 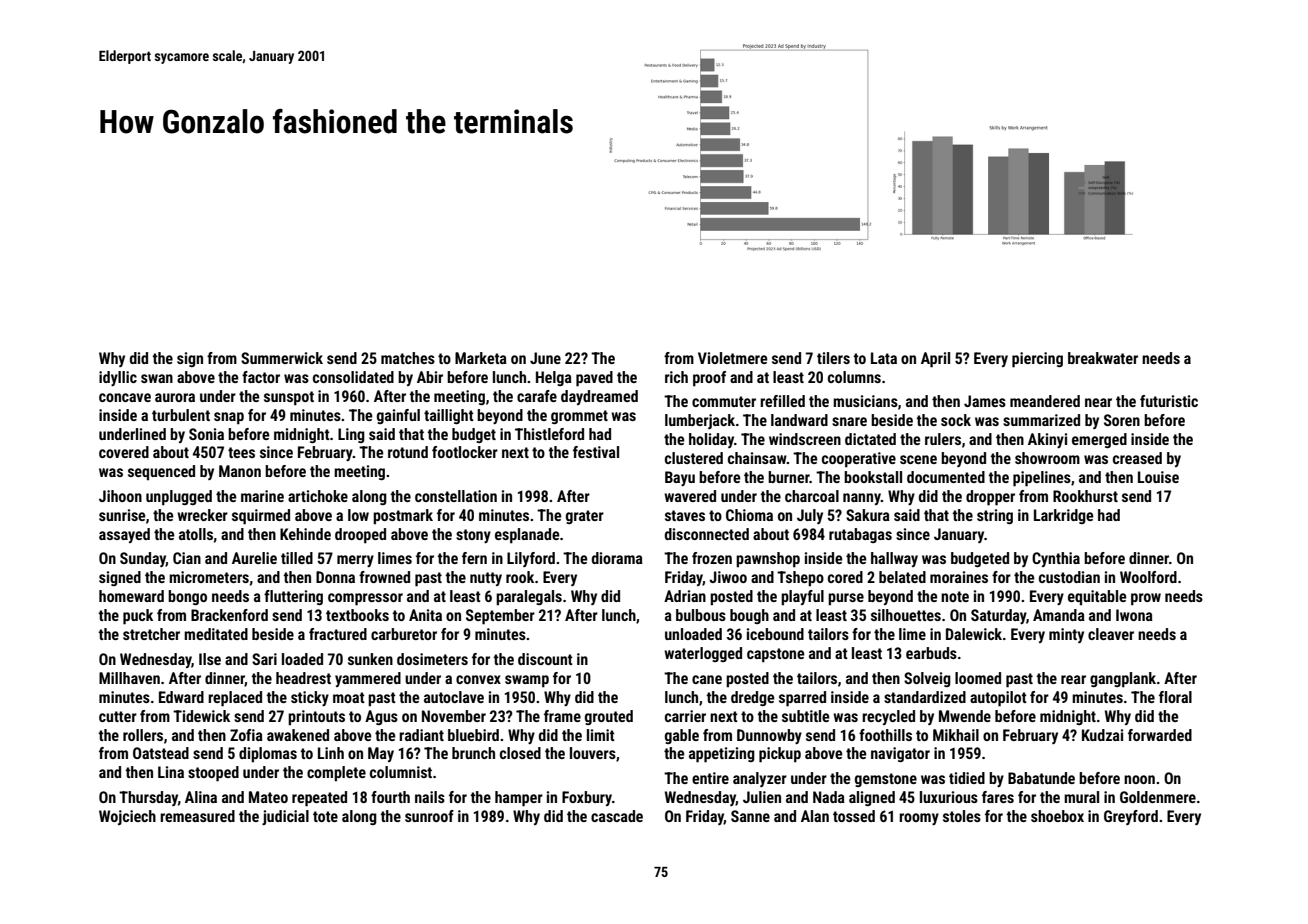 I want to click on rear, so click(x=1073, y=679).
